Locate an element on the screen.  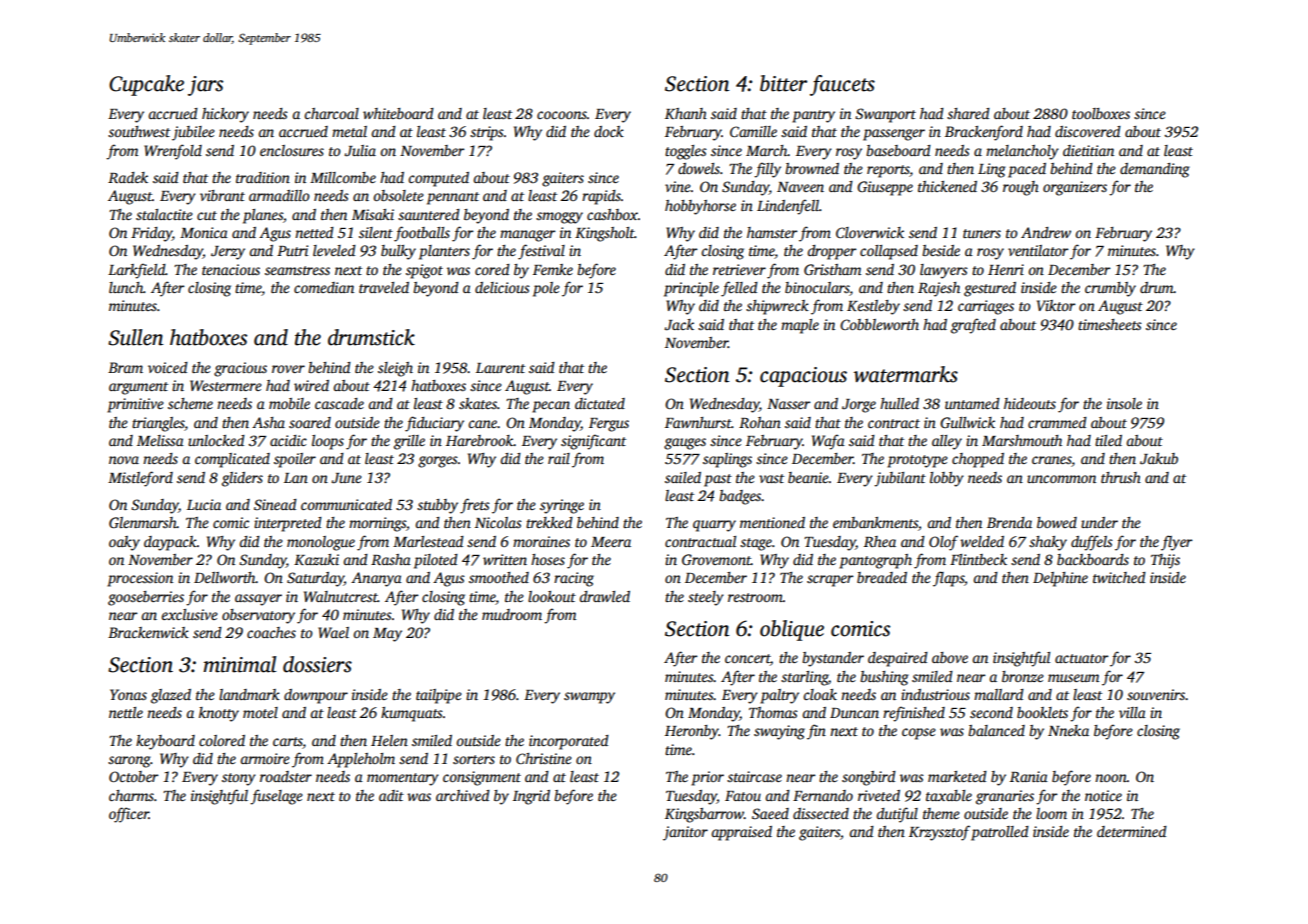
dictated is located at coordinates (600, 403).
